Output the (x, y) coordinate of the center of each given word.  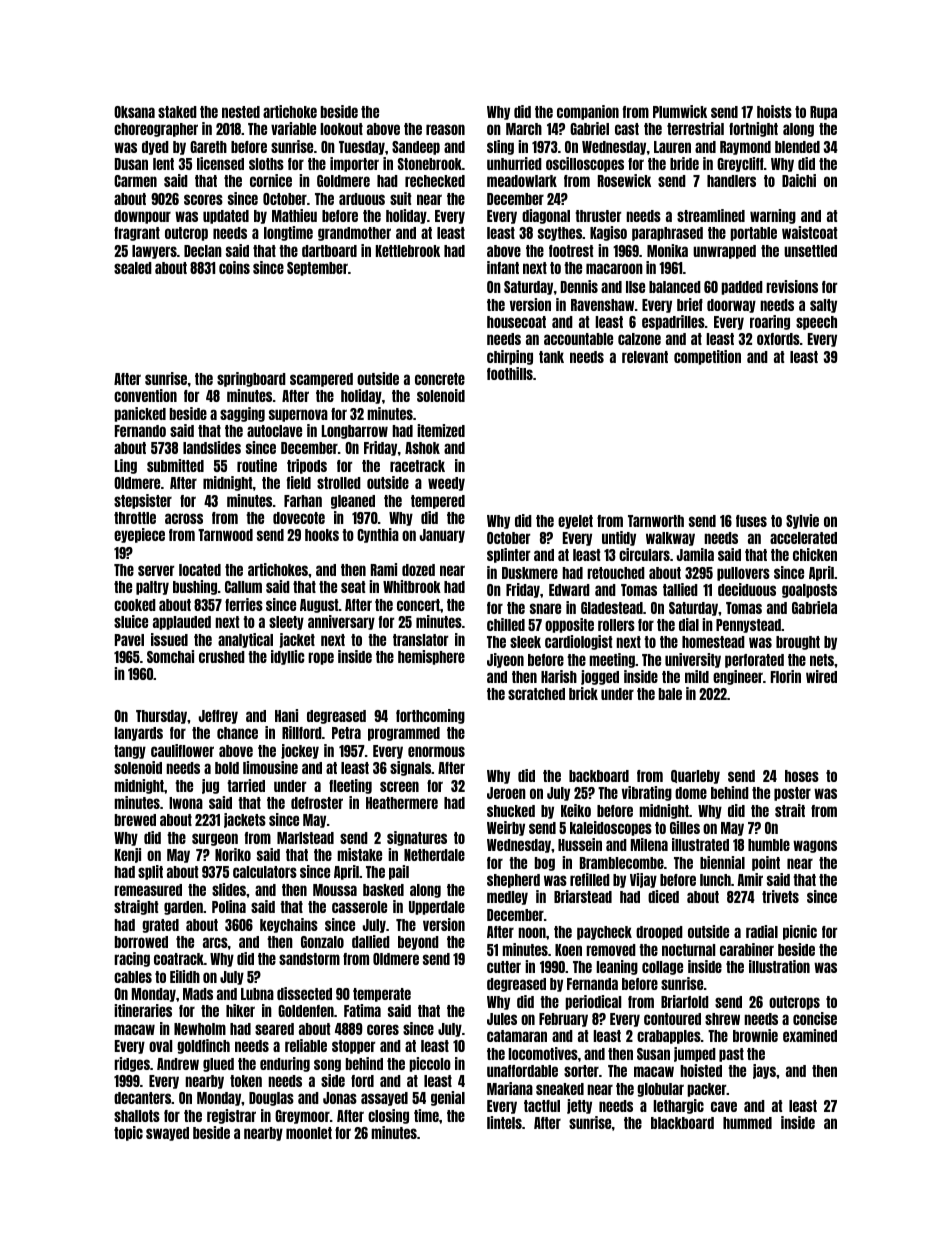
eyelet (575, 522)
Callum (243, 587)
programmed (404, 734)
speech (816, 323)
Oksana (134, 112)
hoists (774, 111)
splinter (509, 555)
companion (588, 112)
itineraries (143, 1010)
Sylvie (802, 521)
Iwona (186, 803)
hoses (802, 776)
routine (257, 465)
